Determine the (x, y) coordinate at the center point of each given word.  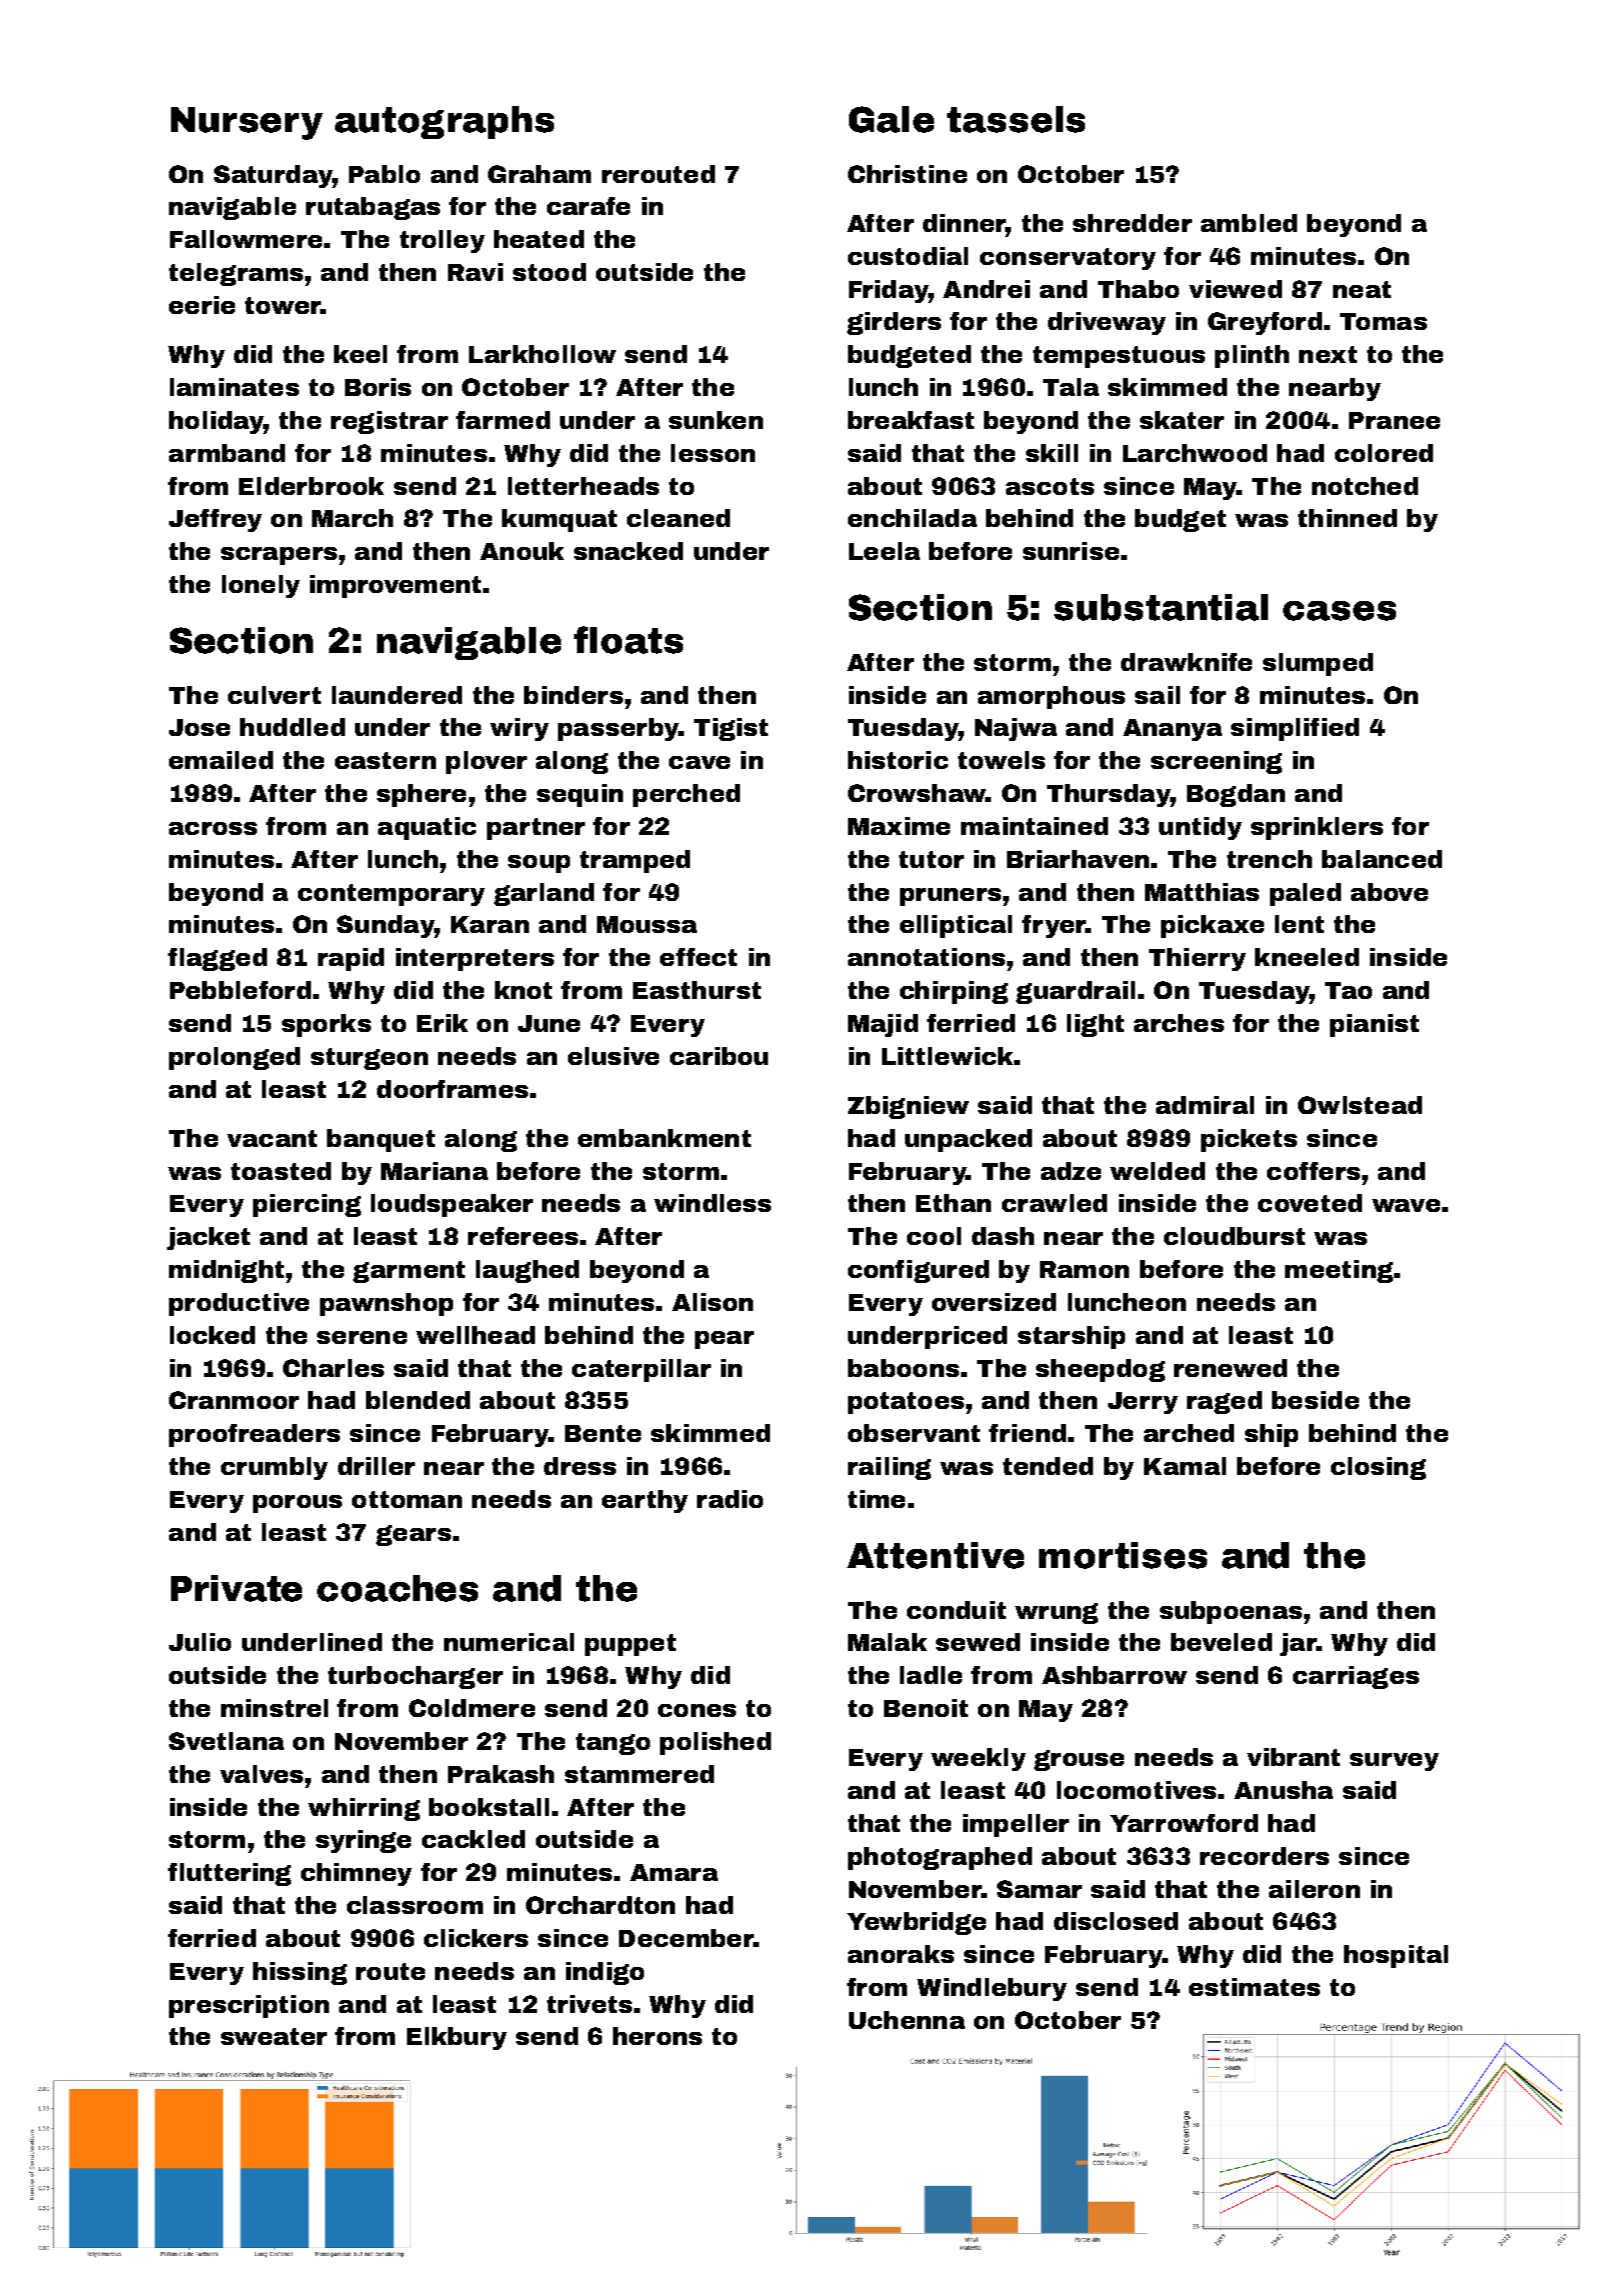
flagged (217, 959)
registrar (389, 422)
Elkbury (457, 2038)
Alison (712, 1302)
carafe (588, 206)
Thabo (1138, 289)
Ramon (1084, 1269)
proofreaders (254, 1435)
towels (1001, 760)
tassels (1016, 119)
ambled (1249, 223)
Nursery (247, 123)
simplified (1295, 729)
